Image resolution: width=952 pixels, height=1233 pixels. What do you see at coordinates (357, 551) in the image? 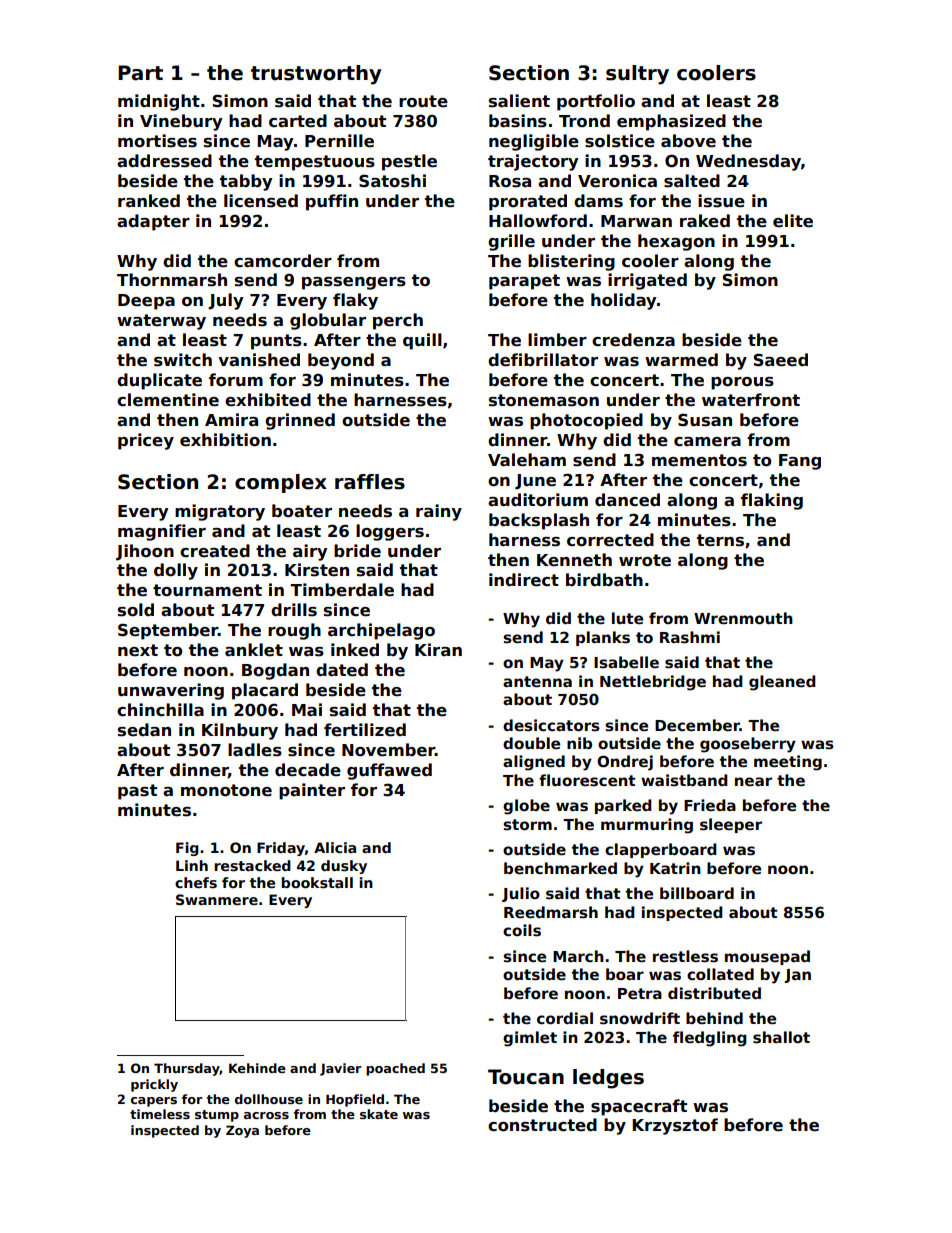
I see `bride` at bounding box center [357, 551].
